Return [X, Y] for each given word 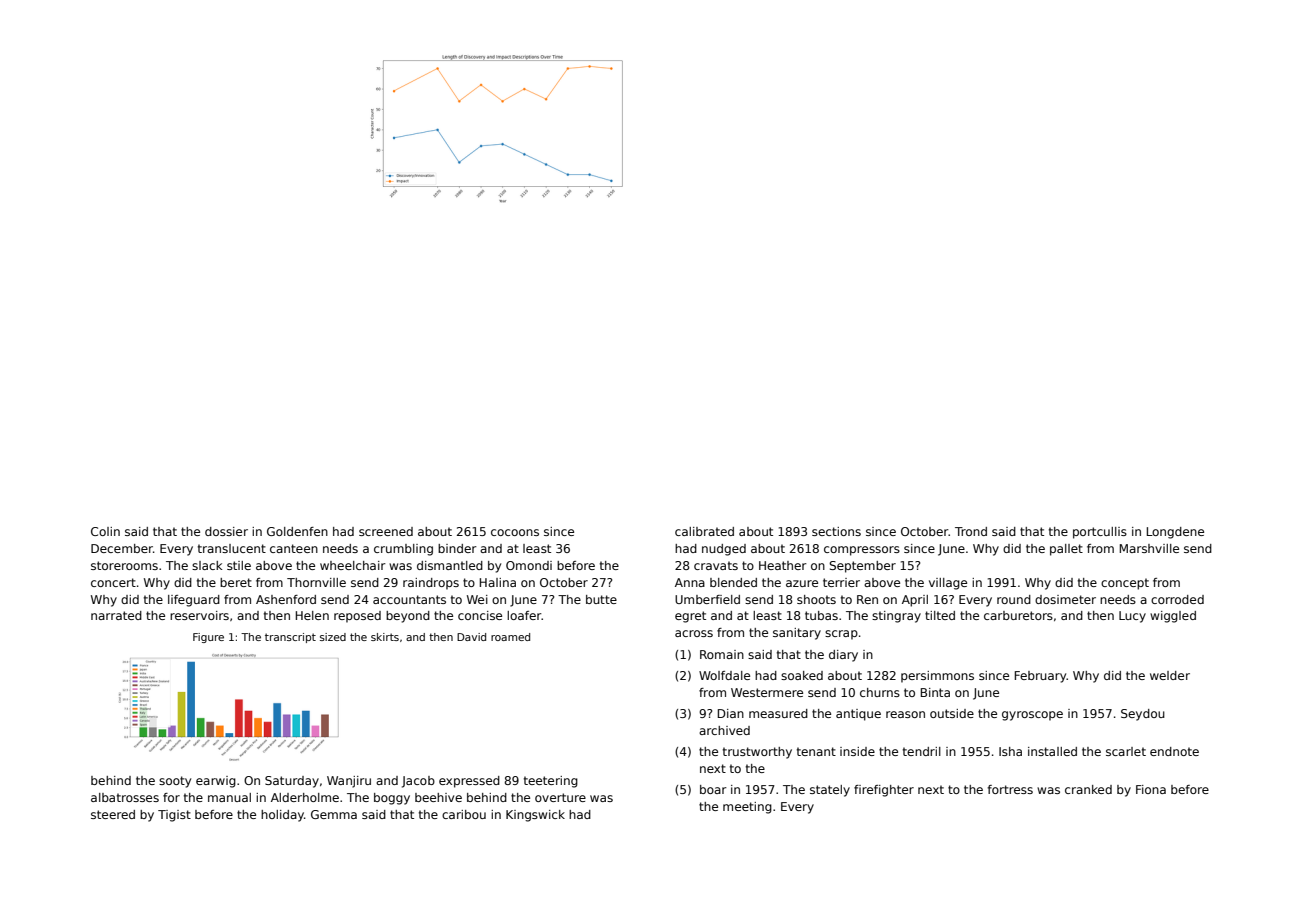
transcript [290, 638]
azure [802, 583]
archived [724, 730]
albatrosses [125, 797]
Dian [731, 713]
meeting [747, 808]
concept [1125, 584]
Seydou [1143, 715]
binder [457, 548]
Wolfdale [724, 675]
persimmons [937, 677]
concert [113, 582]
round [1014, 599]
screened [386, 531]
